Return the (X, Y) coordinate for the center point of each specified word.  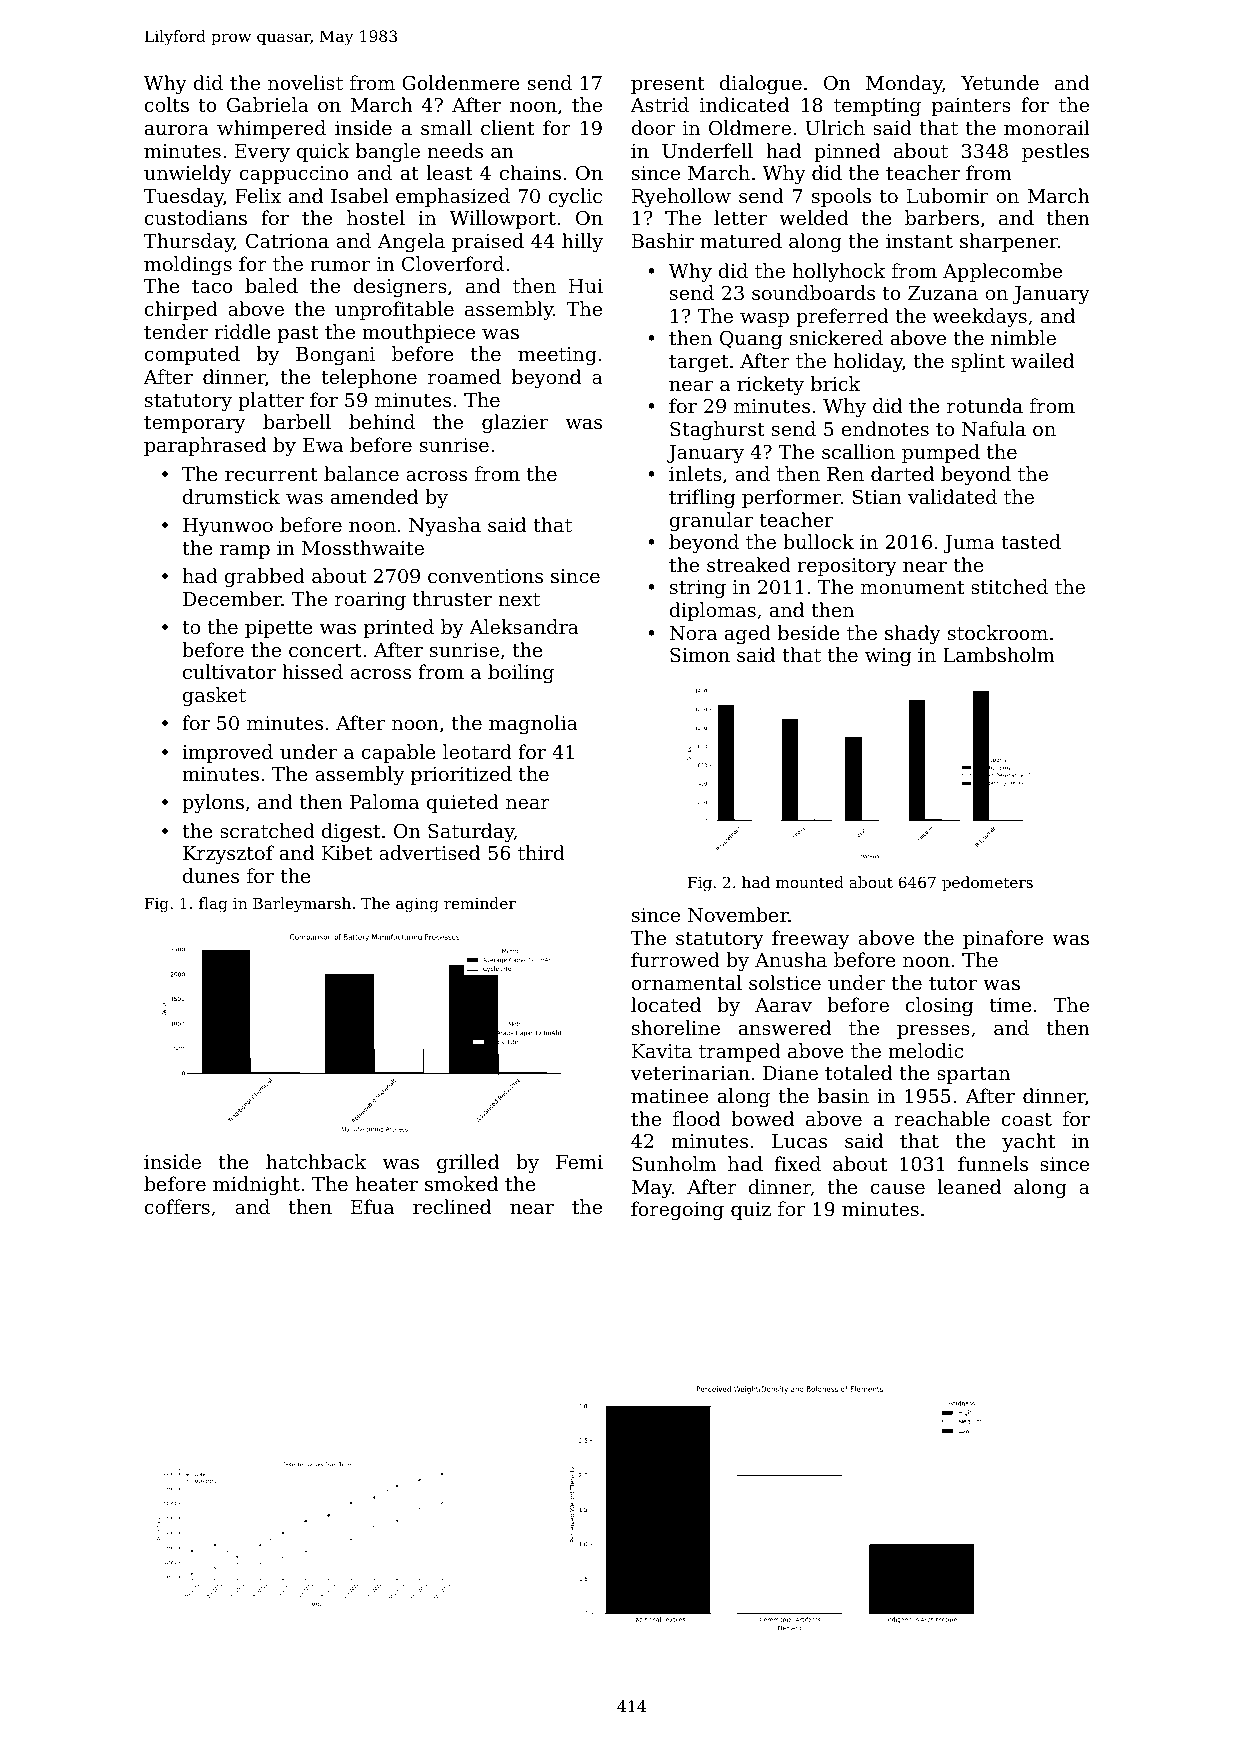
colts (167, 104)
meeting (557, 356)
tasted (1031, 541)
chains (530, 172)
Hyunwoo (228, 527)
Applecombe (1002, 272)
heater (386, 1183)
